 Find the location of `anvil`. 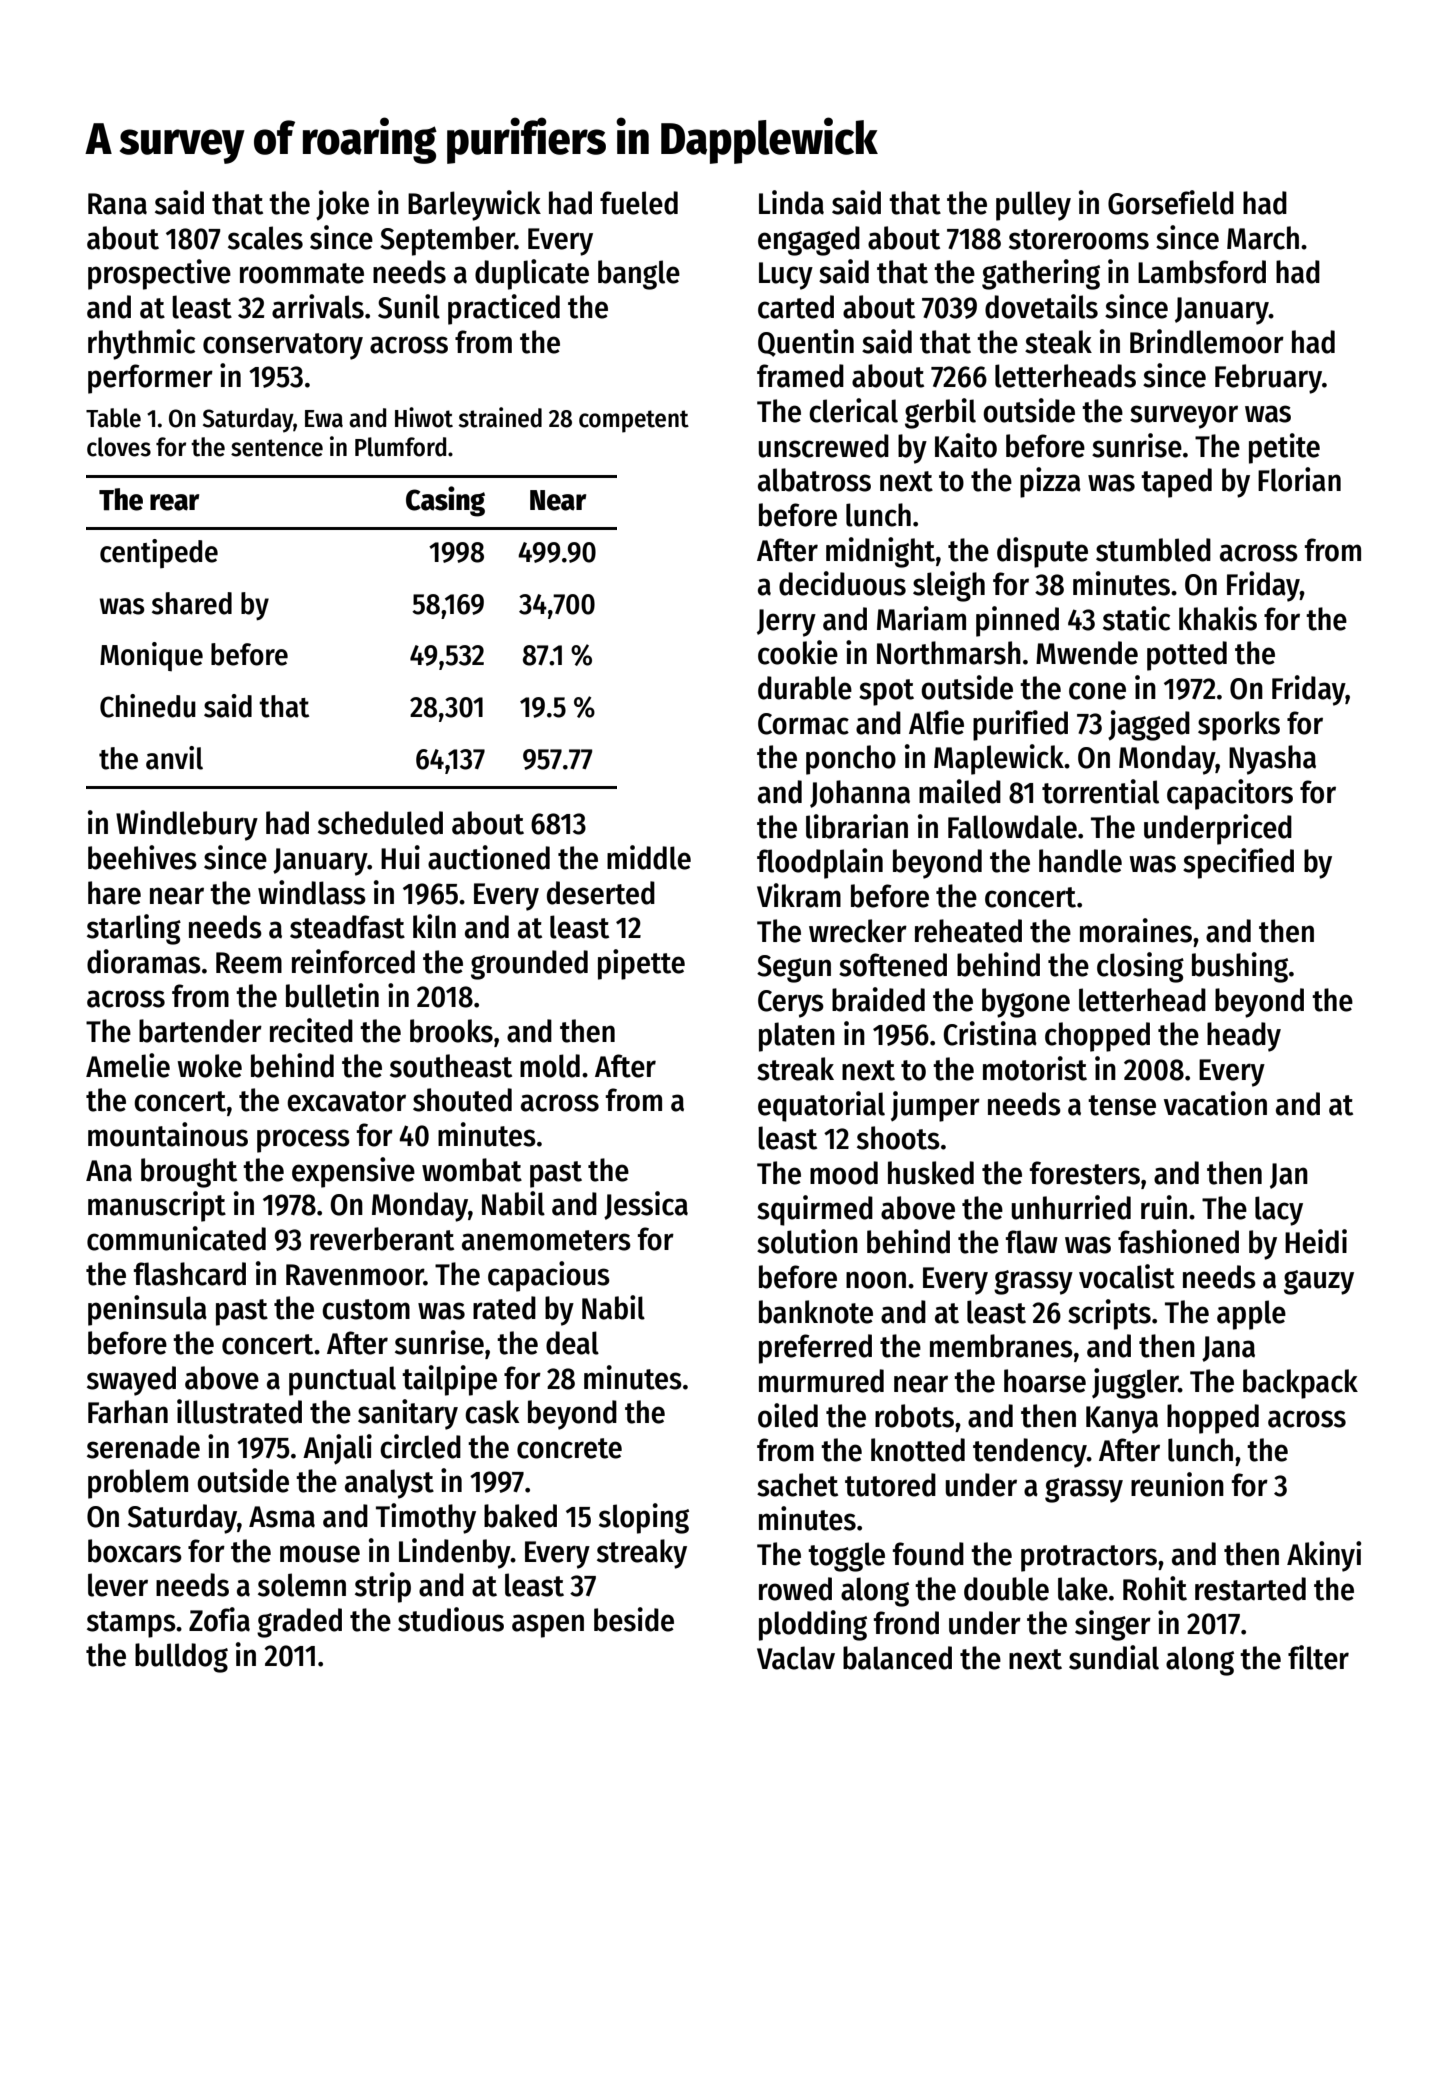

anvil is located at coordinates (174, 758).
